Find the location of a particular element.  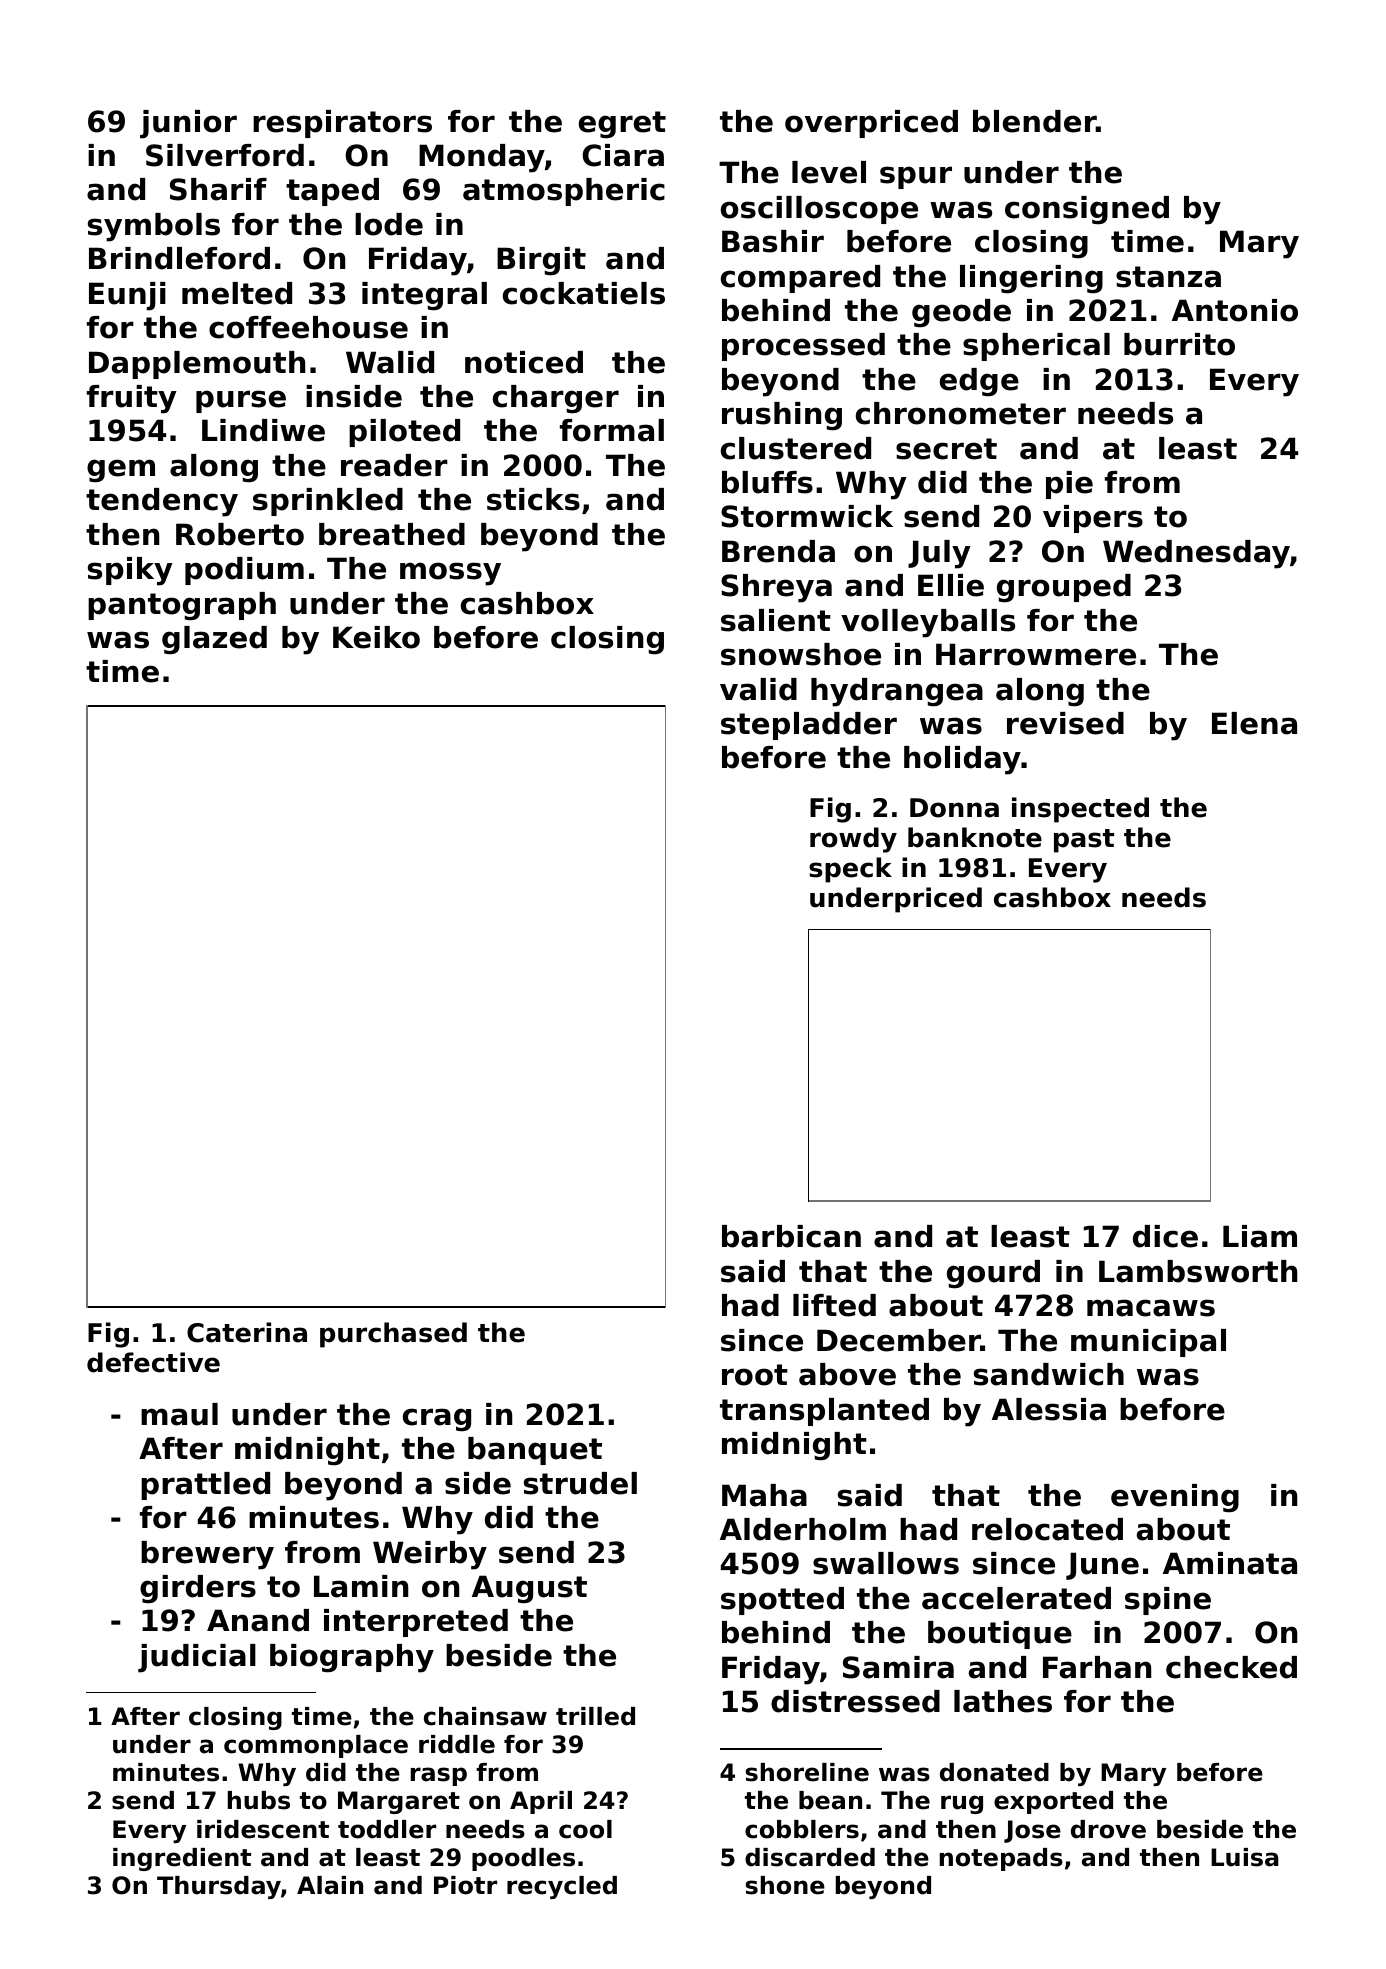

taped is located at coordinates (332, 192).
